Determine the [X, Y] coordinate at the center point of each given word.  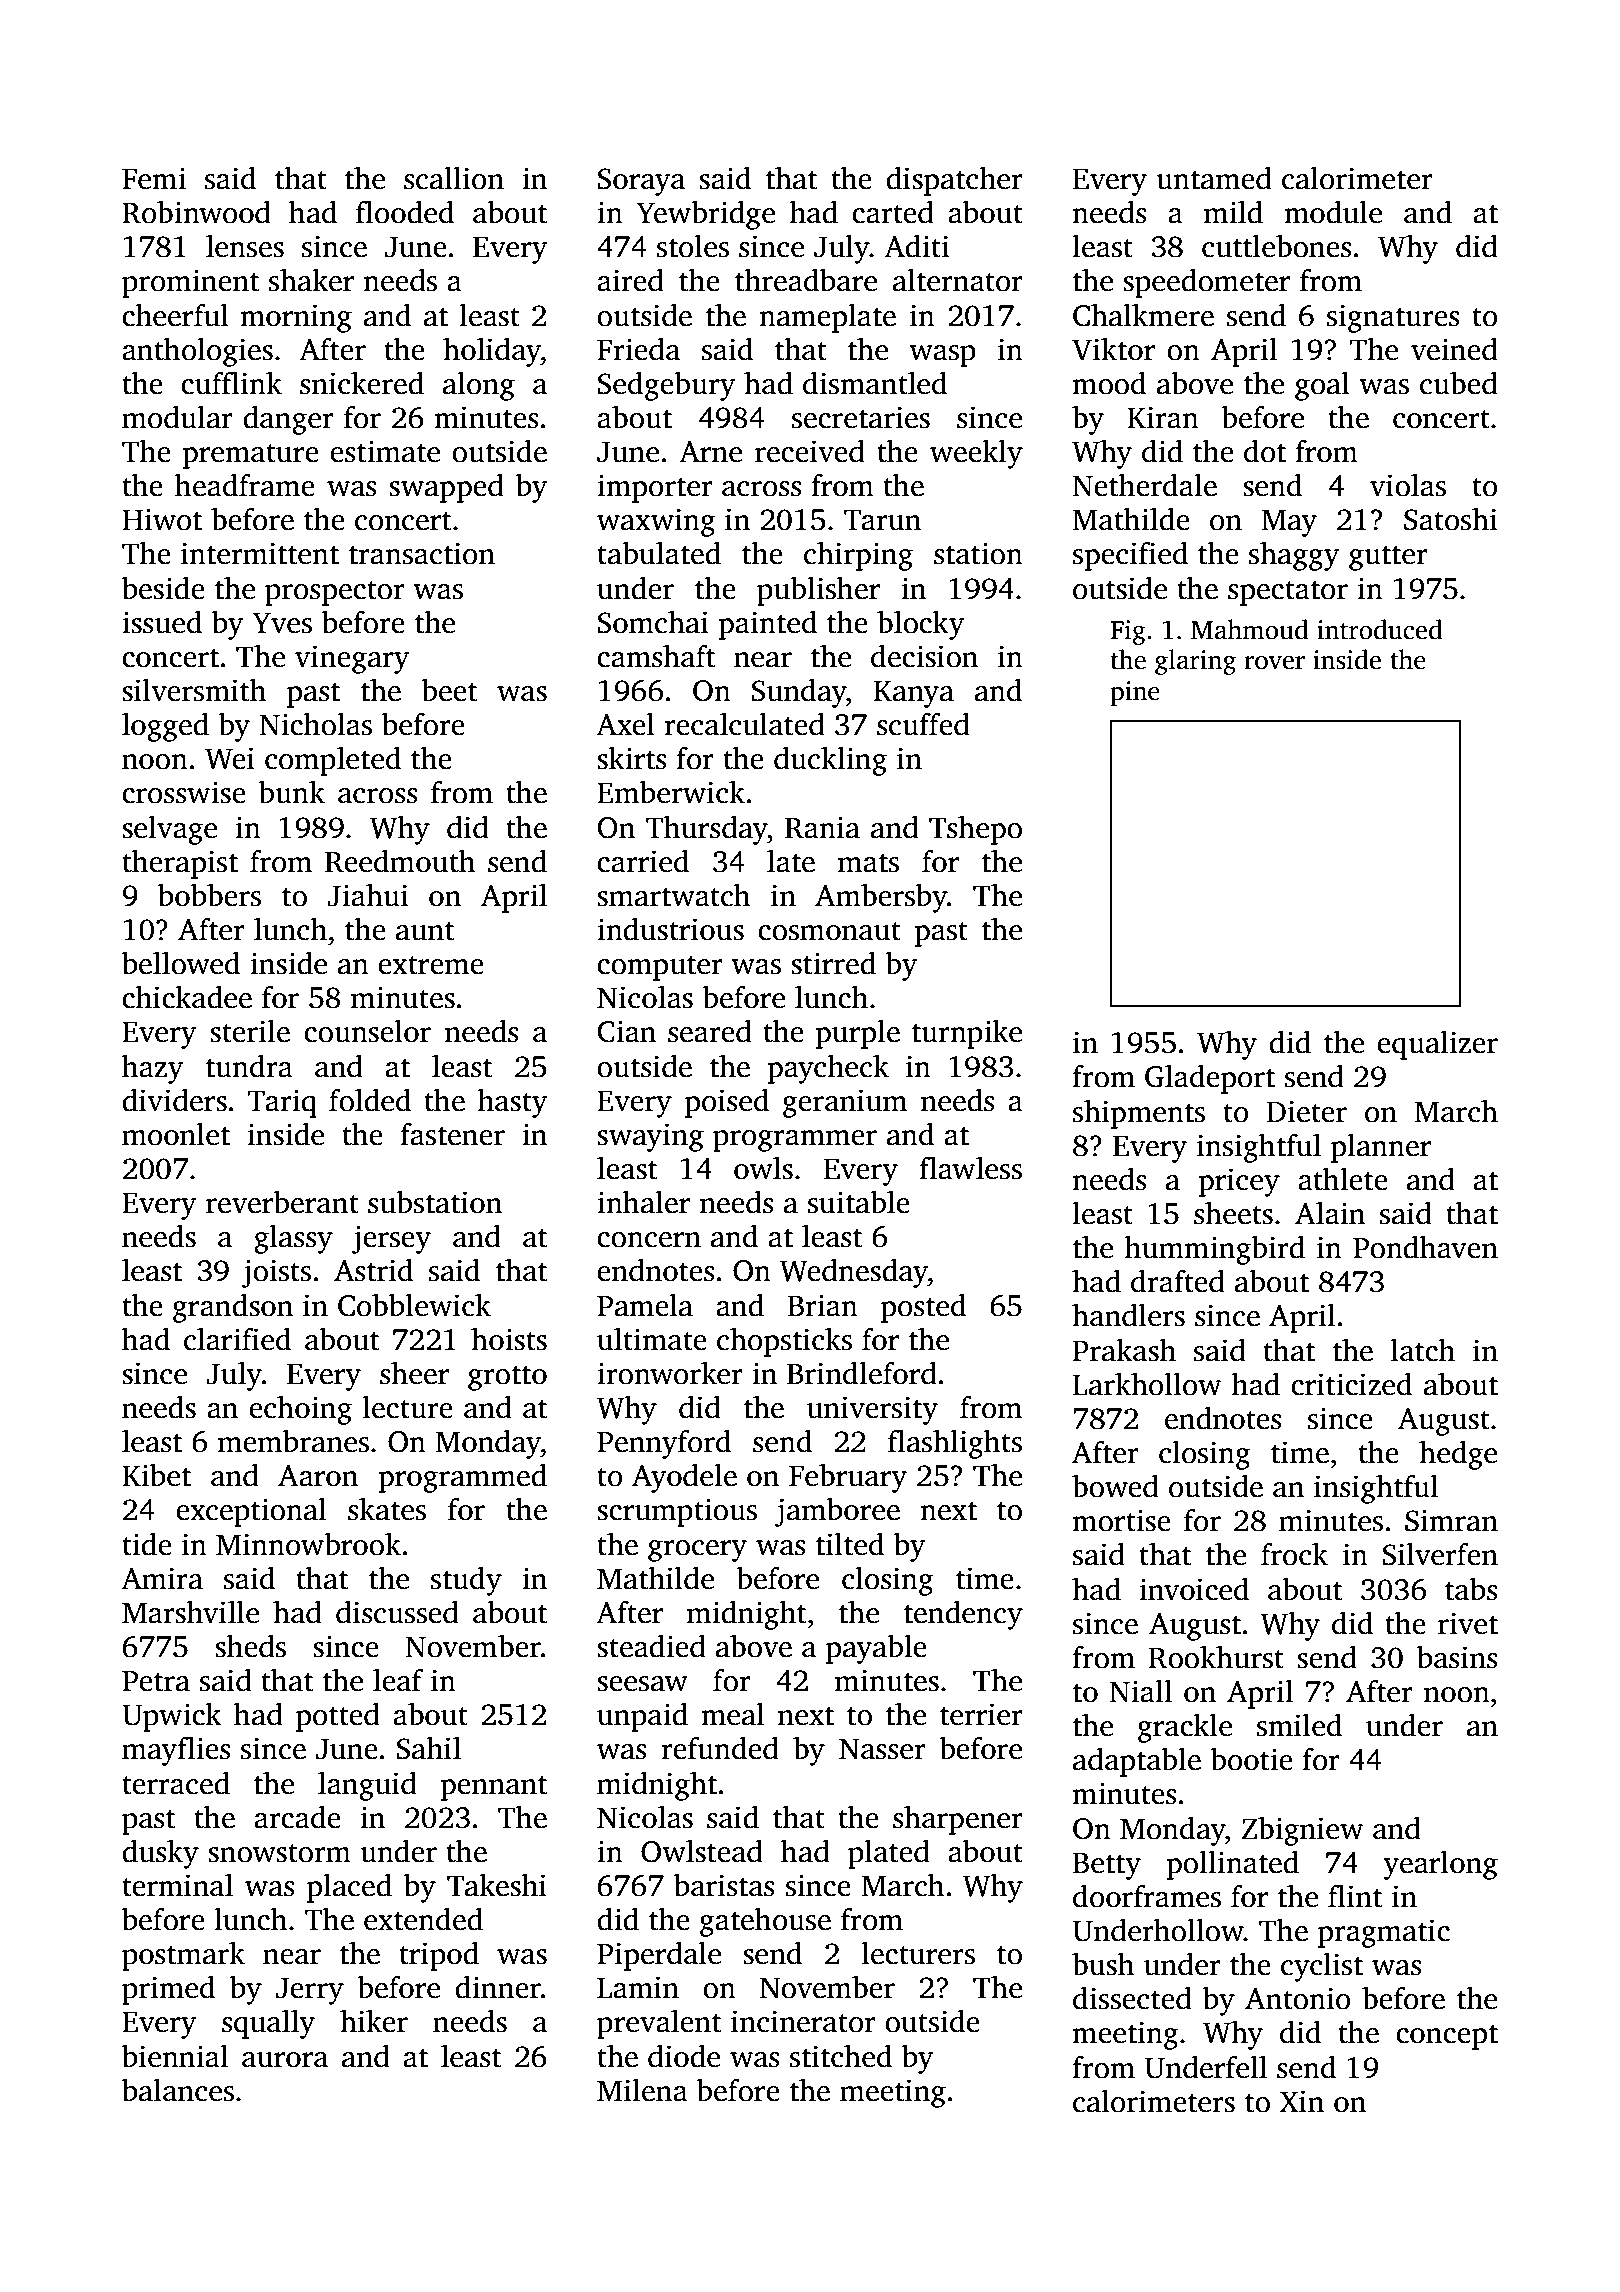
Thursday [707, 830]
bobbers [209, 895]
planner [1381, 1148]
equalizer [1437, 1045]
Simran [1451, 1520]
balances [178, 2090]
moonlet [176, 1134]
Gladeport [1210, 1079]
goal [1322, 386]
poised [727, 1103]
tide [147, 1544]
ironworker [670, 1373]
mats [868, 863]
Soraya [641, 182]
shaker [311, 280]
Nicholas [315, 724]
